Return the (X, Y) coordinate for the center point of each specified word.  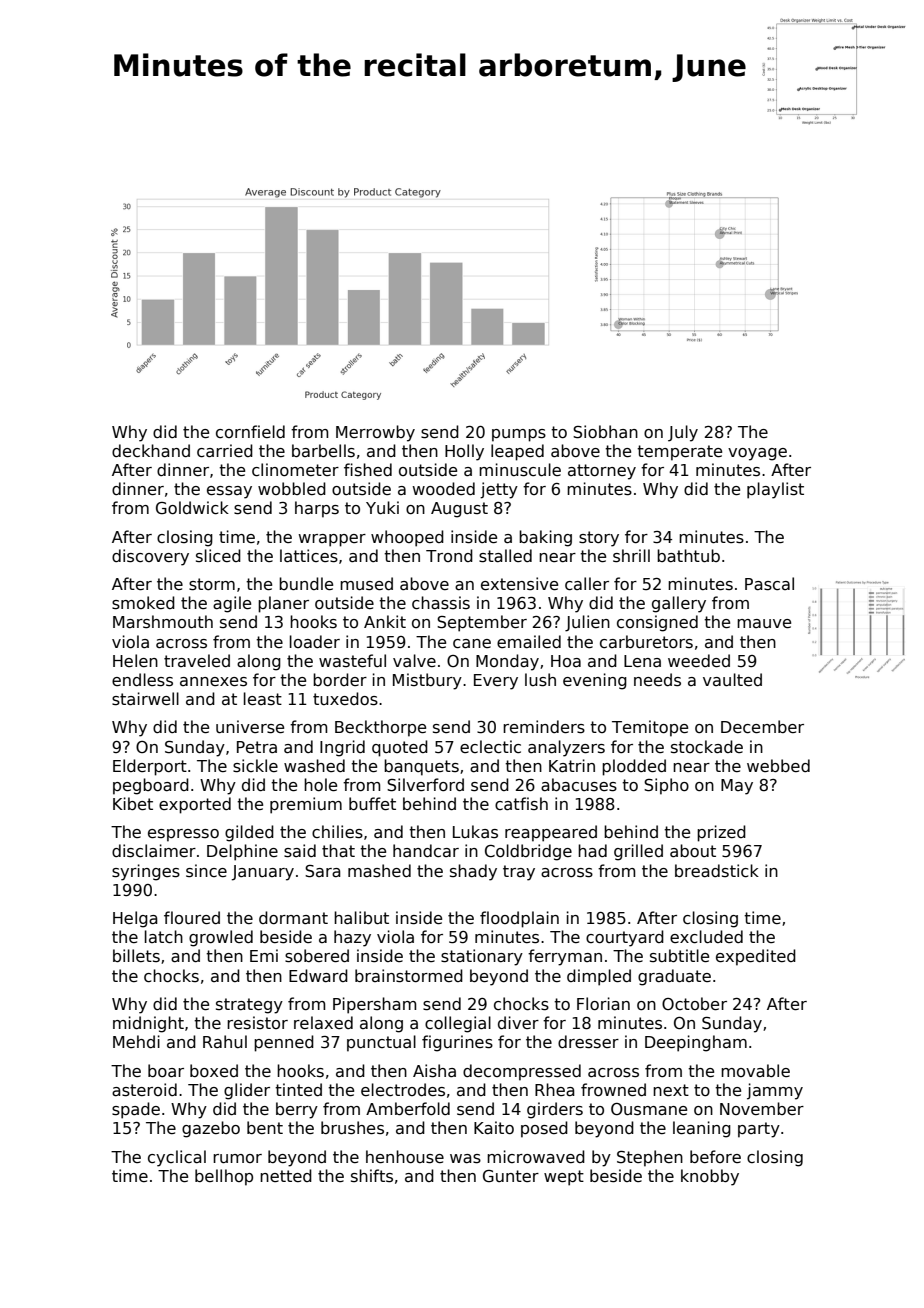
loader (315, 641)
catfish (521, 803)
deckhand (151, 451)
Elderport (150, 767)
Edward (318, 976)
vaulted (732, 679)
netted (286, 1175)
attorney (602, 472)
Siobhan (605, 432)
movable (755, 1071)
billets (136, 955)
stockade (707, 746)
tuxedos (345, 699)
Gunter (511, 1176)
